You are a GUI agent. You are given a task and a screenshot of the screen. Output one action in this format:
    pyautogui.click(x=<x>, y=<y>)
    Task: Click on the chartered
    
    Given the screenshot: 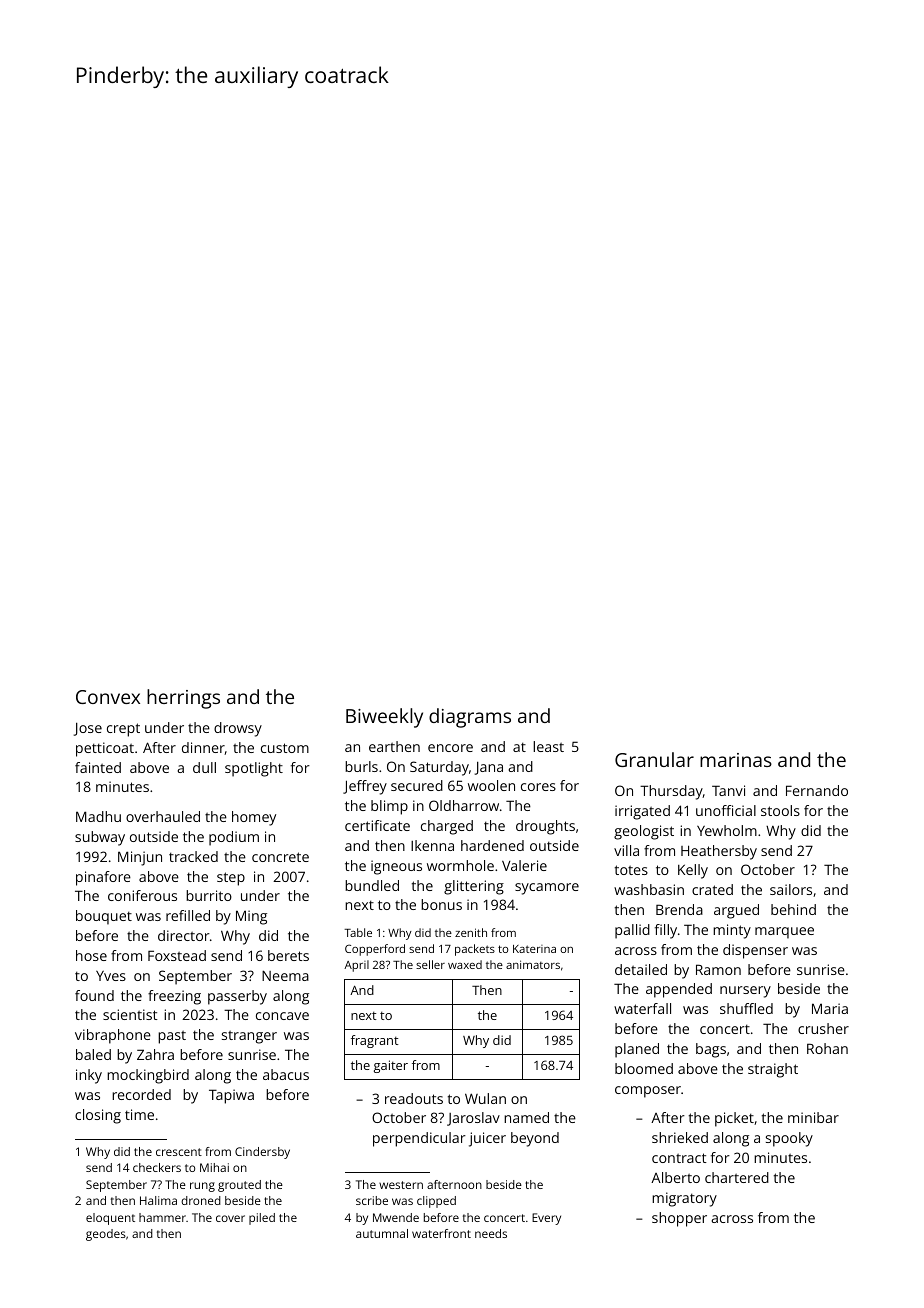 What is the action you would take?
    pyautogui.click(x=737, y=1177)
